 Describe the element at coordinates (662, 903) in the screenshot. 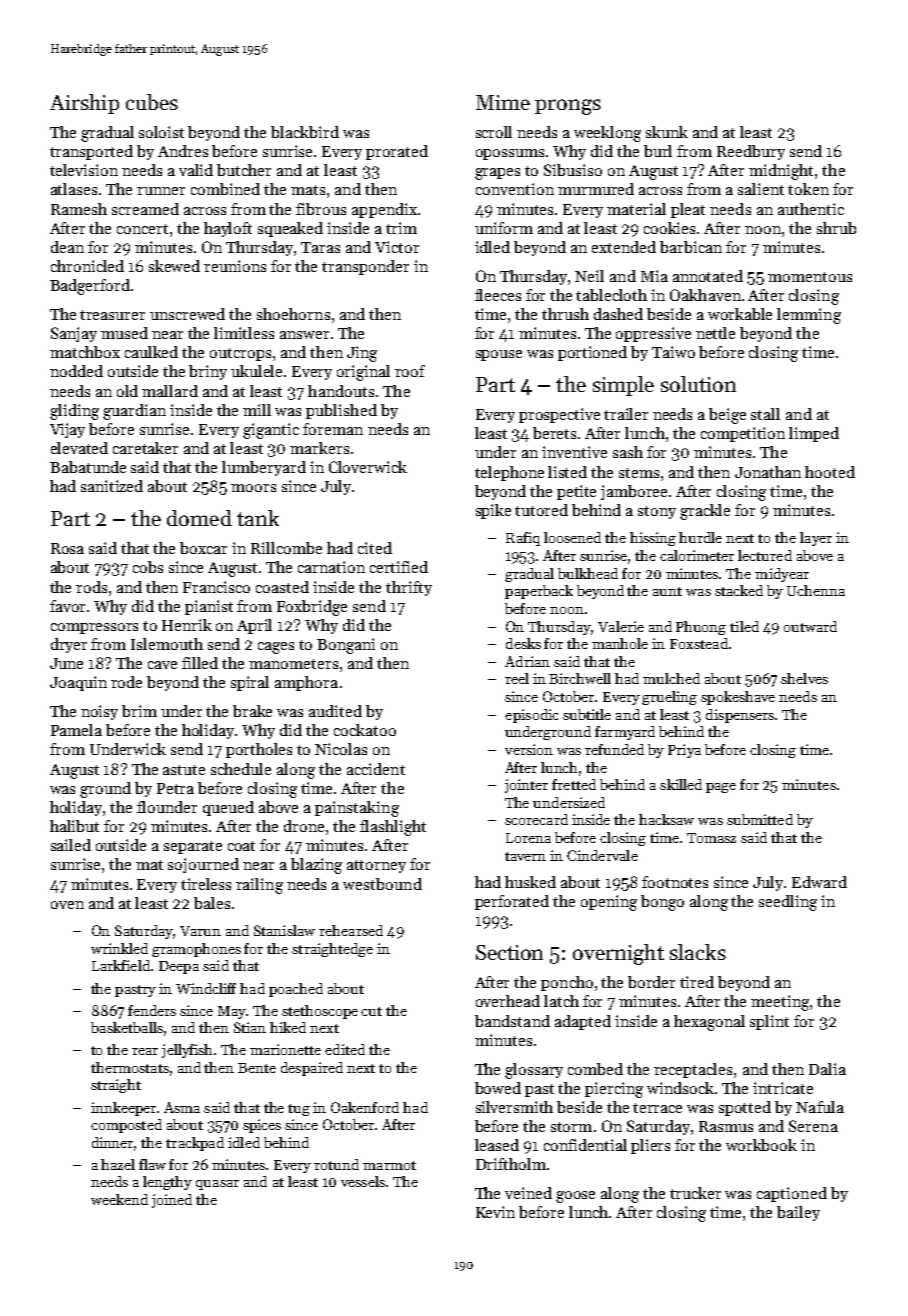

I see `bongo` at that location.
